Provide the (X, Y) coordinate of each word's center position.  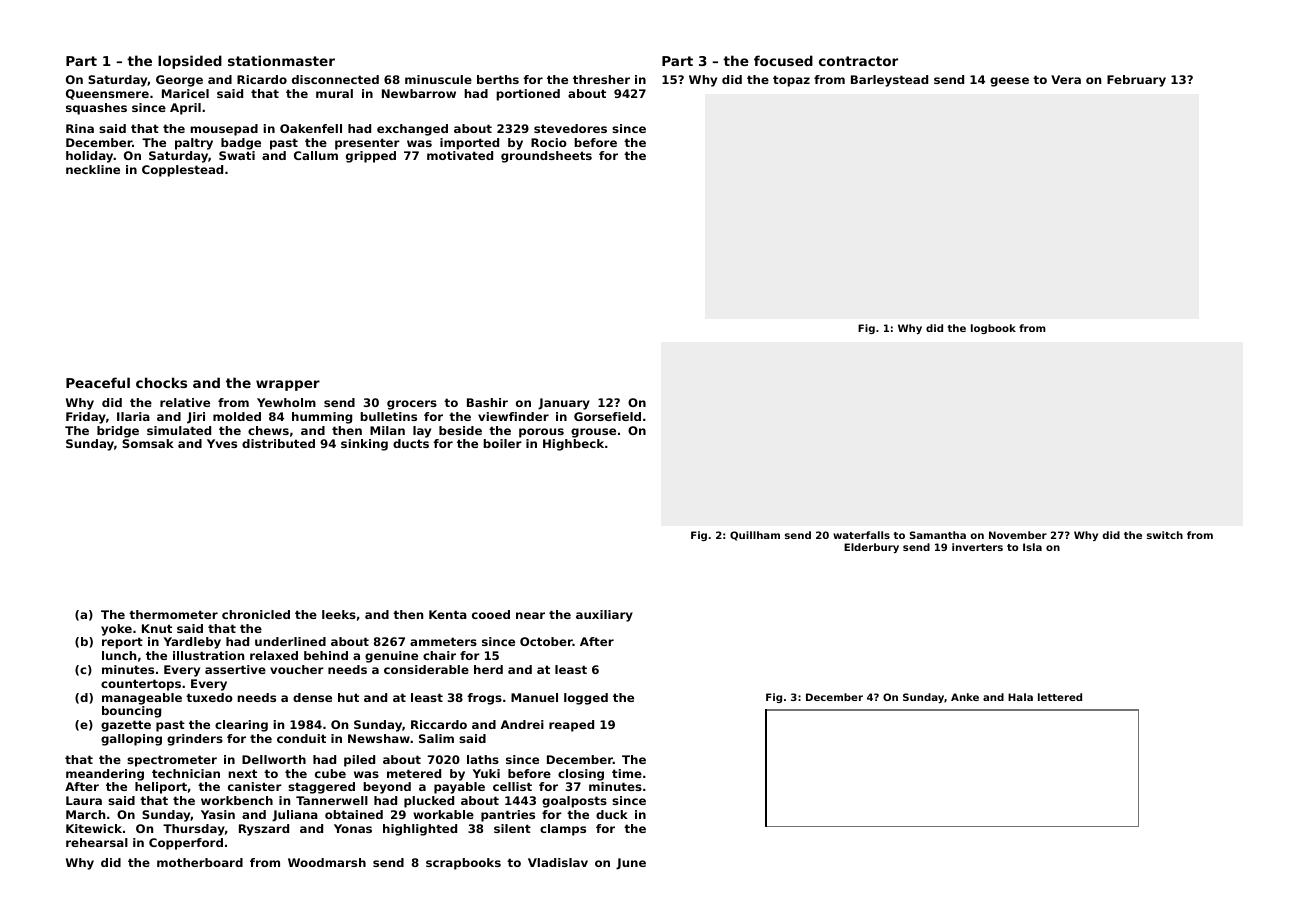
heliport (161, 788)
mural (334, 93)
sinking (364, 445)
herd (488, 669)
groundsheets (546, 157)
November (1018, 535)
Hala (1020, 697)
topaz (791, 81)
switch (1165, 535)
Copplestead (182, 171)
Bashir (487, 402)
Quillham (755, 536)
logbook (993, 329)
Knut (157, 628)
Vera (1066, 79)
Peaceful (98, 382)
